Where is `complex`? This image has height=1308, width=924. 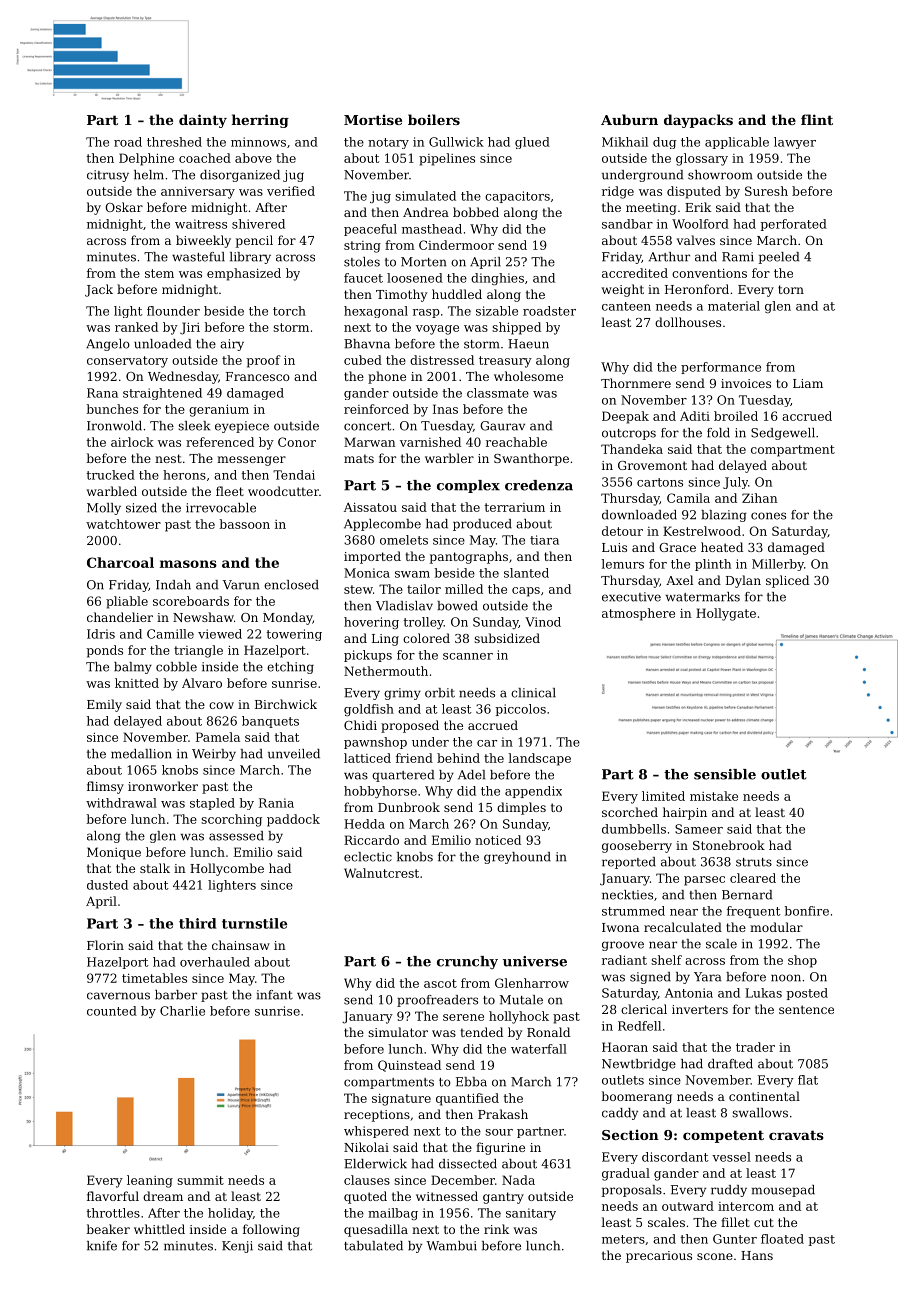 complex is located at coordinates (468, 486).
